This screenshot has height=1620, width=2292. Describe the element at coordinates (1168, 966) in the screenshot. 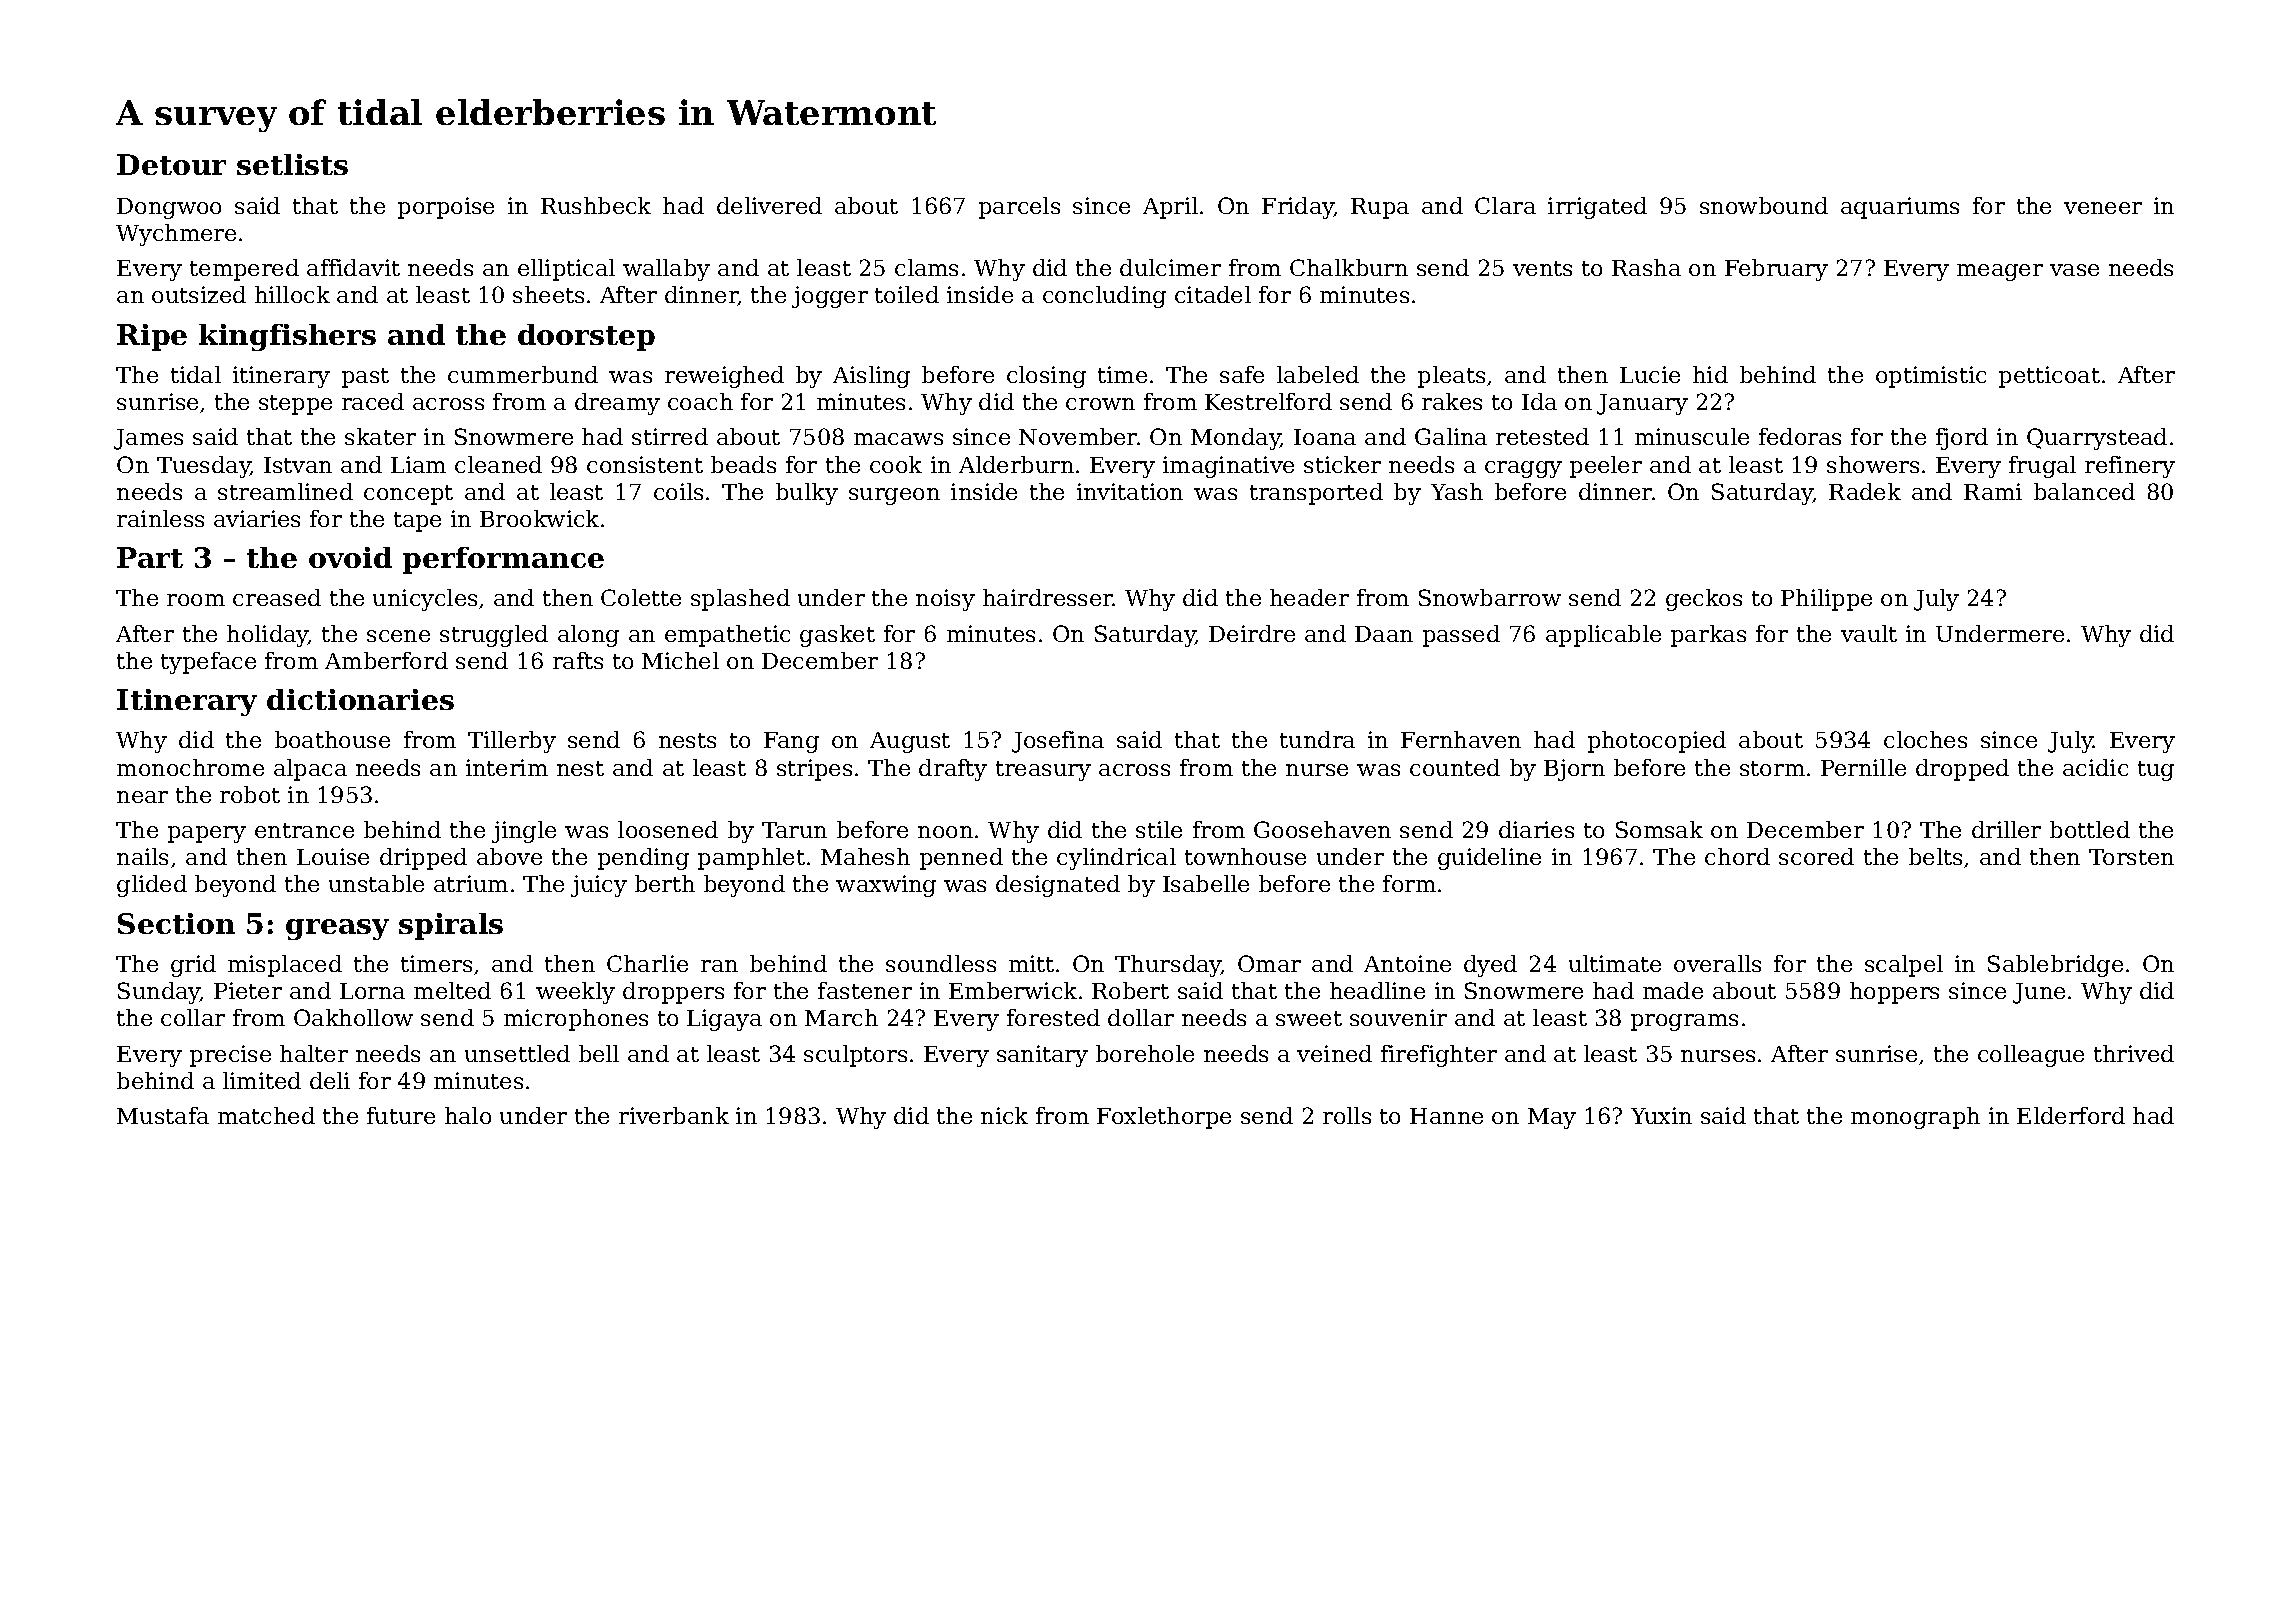

I see `Thursday` at that location.
